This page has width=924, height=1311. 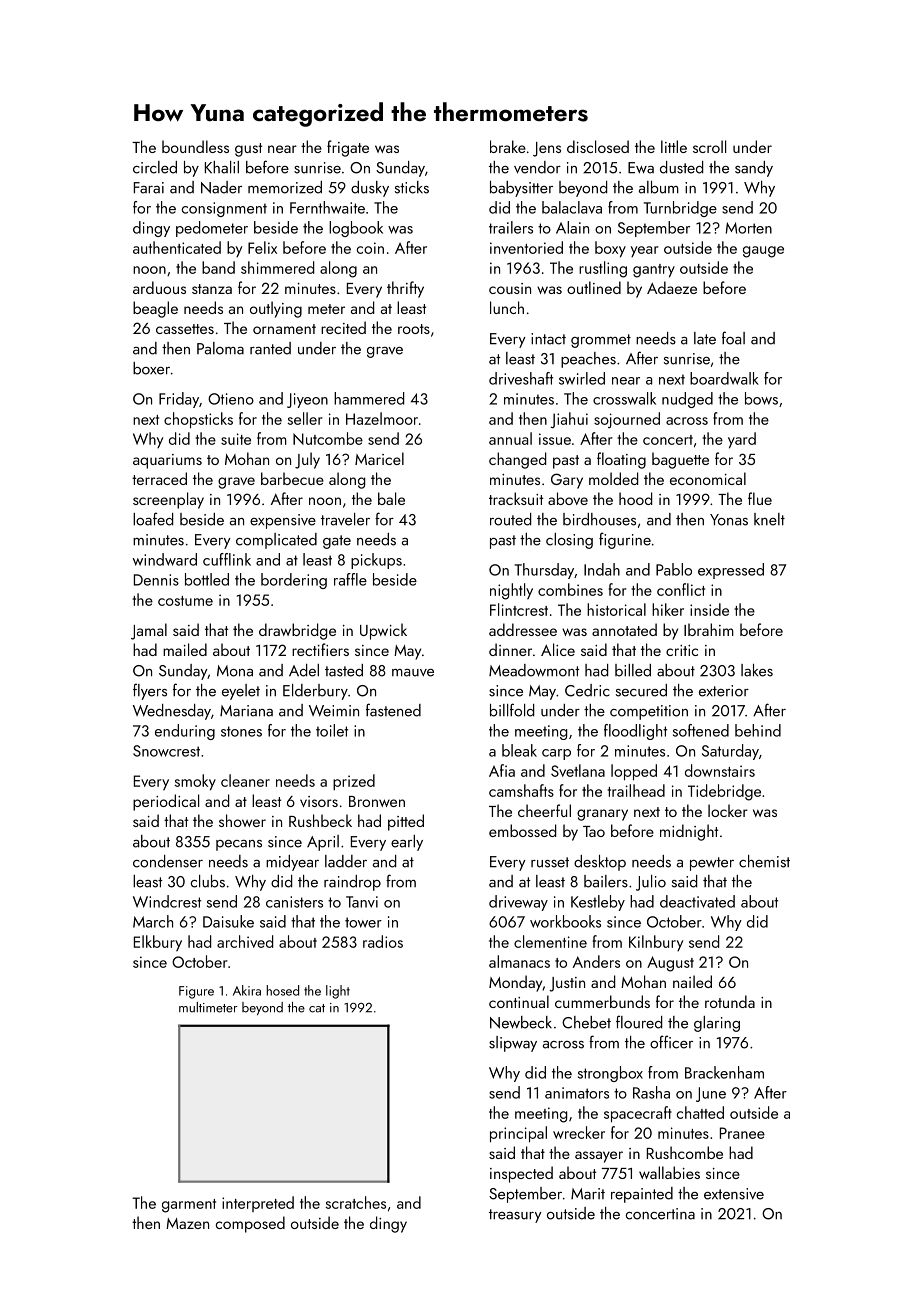 What do you see at coordinates (508, 146) in the page?
I see `brake` at bounding box center [508, 146].
